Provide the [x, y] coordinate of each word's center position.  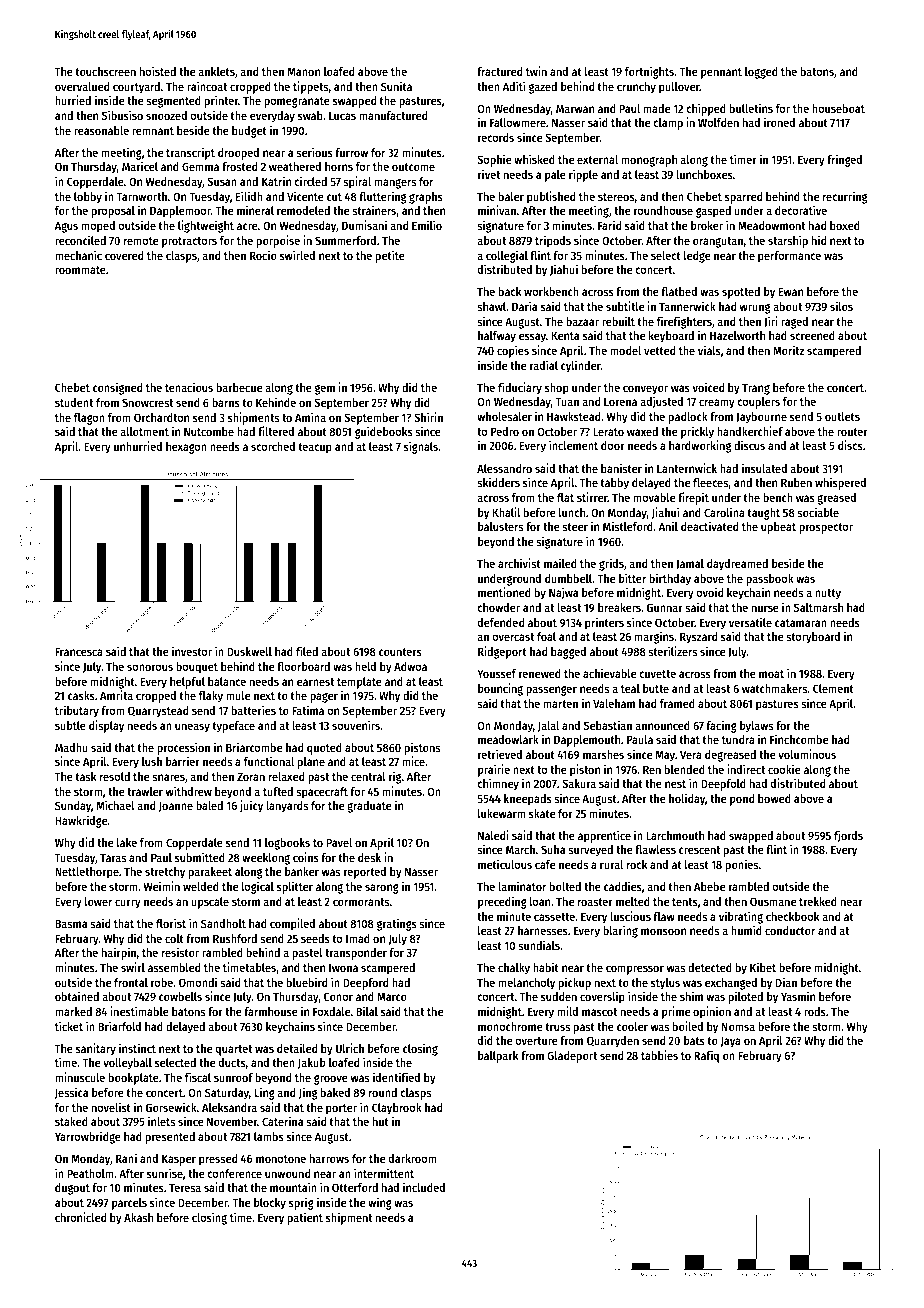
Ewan [791, 291]
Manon [304, 71]
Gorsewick [171, 1107]
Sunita [396, 86]
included [424, 1187]
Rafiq [706, 1056]
